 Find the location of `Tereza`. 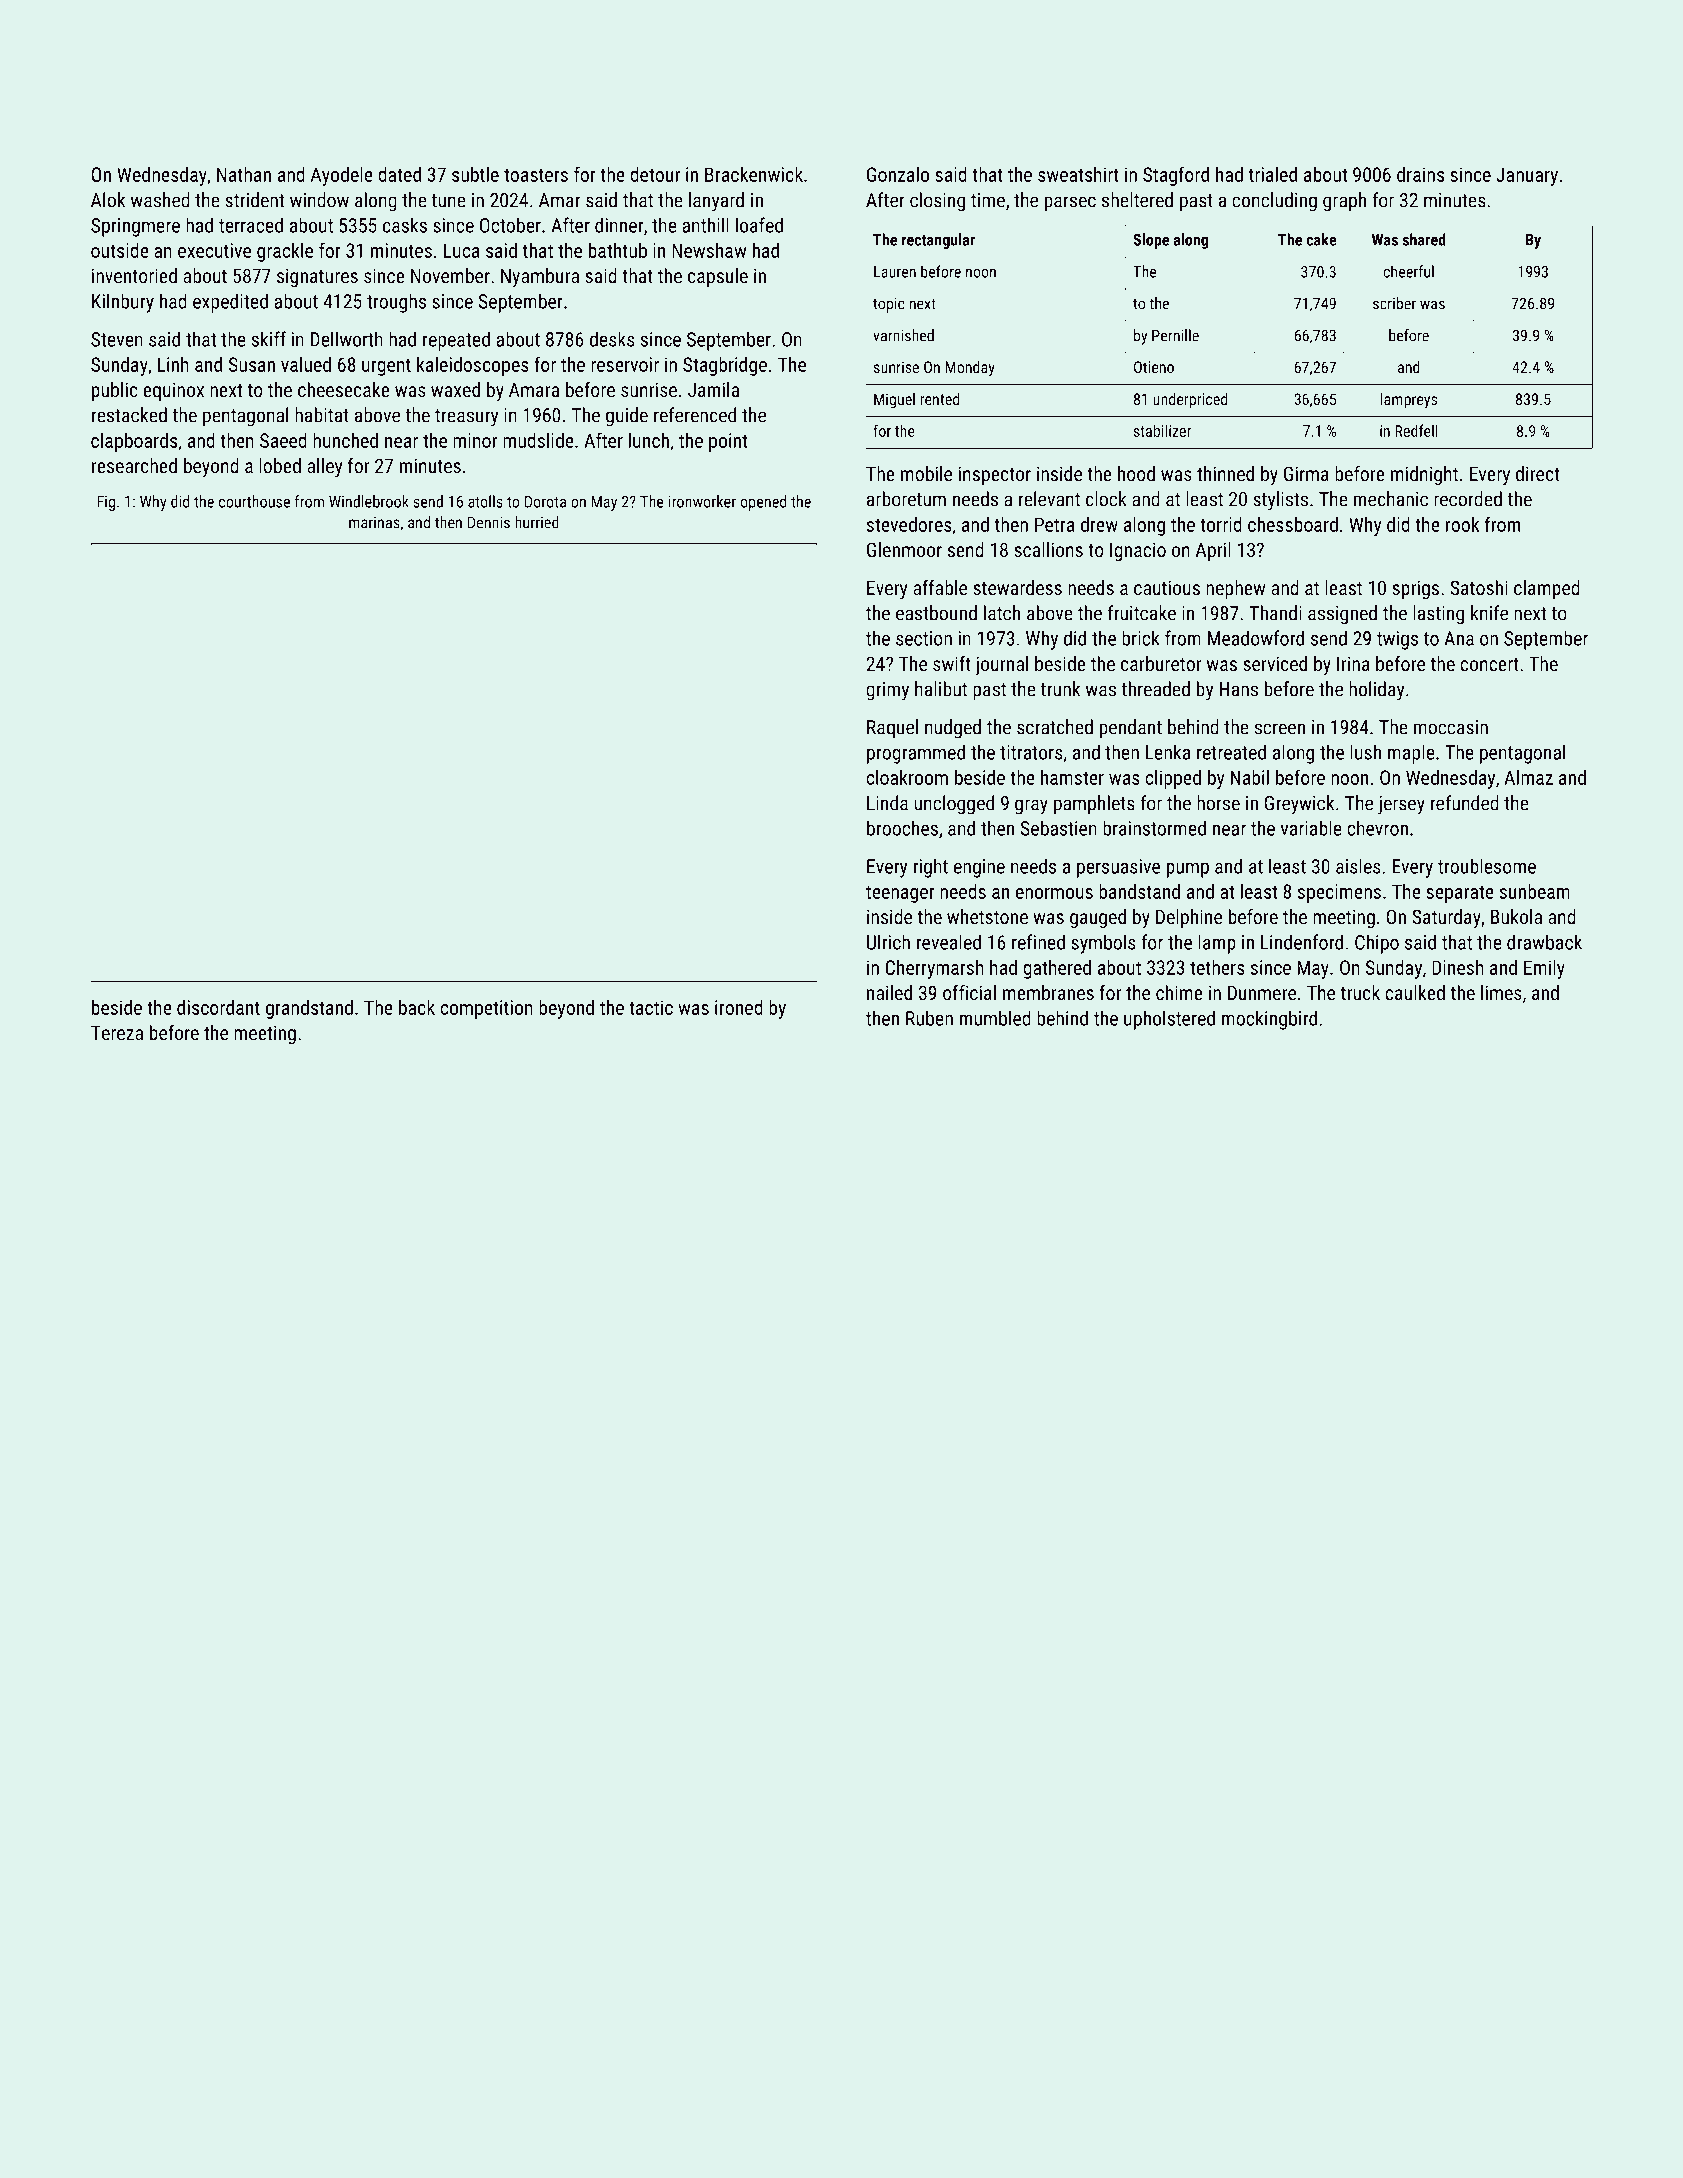

Tereza is located at coordinates (117, 1032).
